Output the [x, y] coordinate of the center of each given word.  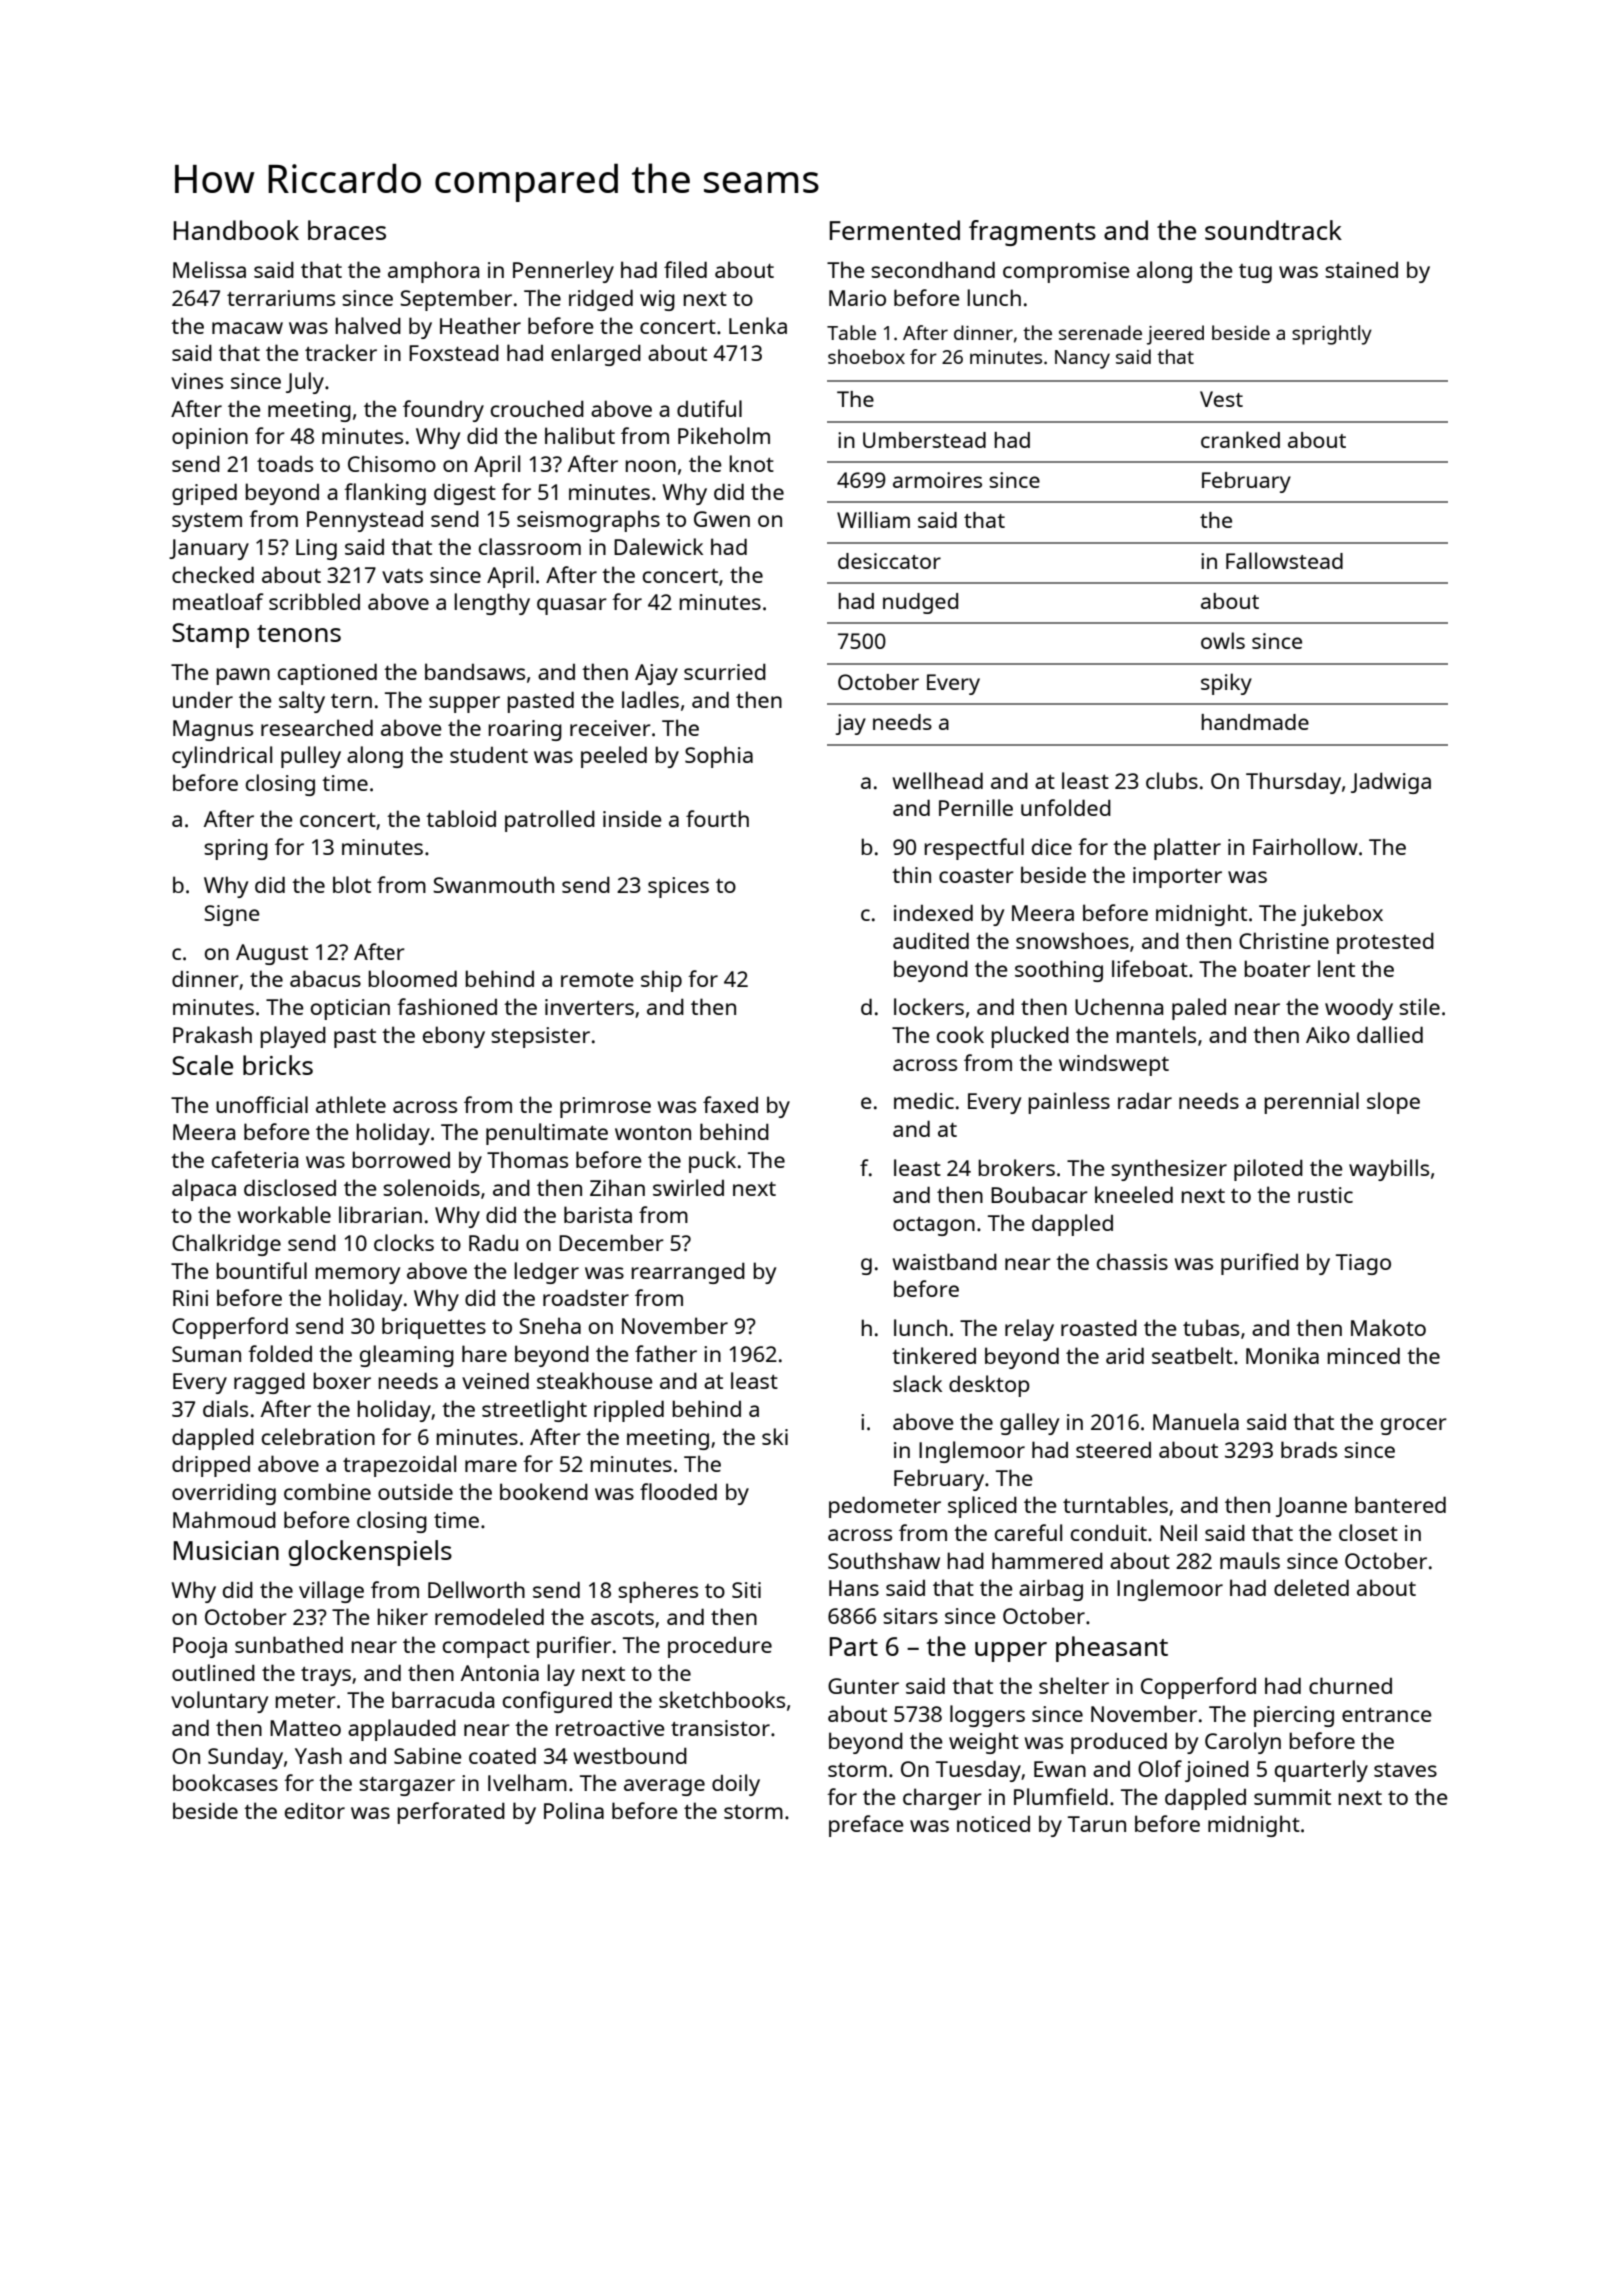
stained [1361, 270]
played [293, 1037]
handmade [1255, 722]
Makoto [1388, 1327]
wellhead [938, 780]
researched [317, 727]
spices [678, 887]
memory [357, 1275]
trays [326, 1676]
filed [685, 269]
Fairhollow [1305, 846]
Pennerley [563, 272]
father [666, 1353]
